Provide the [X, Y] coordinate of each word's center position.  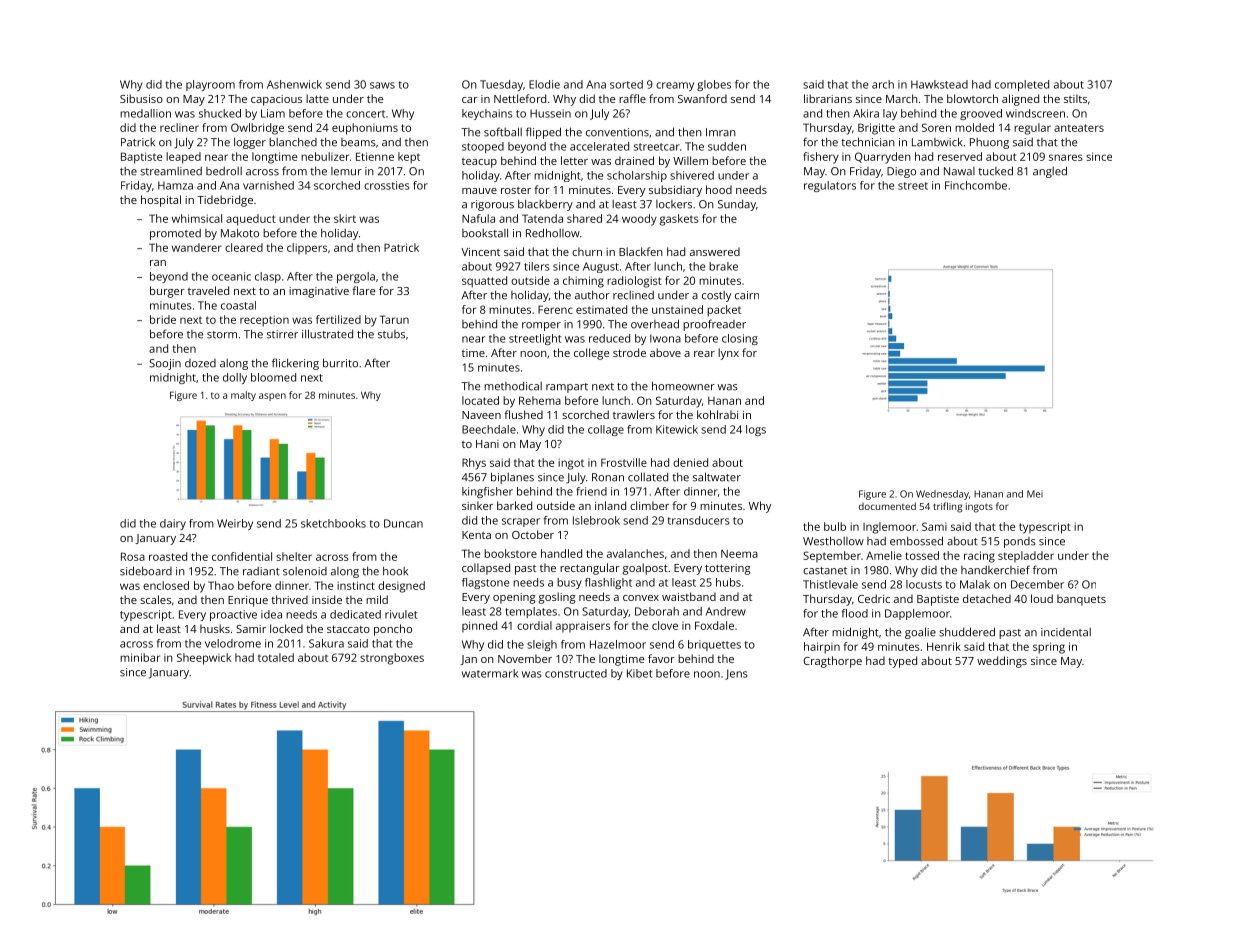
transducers [699, 520]
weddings [1002, 662]
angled [1050, 172]
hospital [161, 201]
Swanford [702, 98]
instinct [356, 585]
